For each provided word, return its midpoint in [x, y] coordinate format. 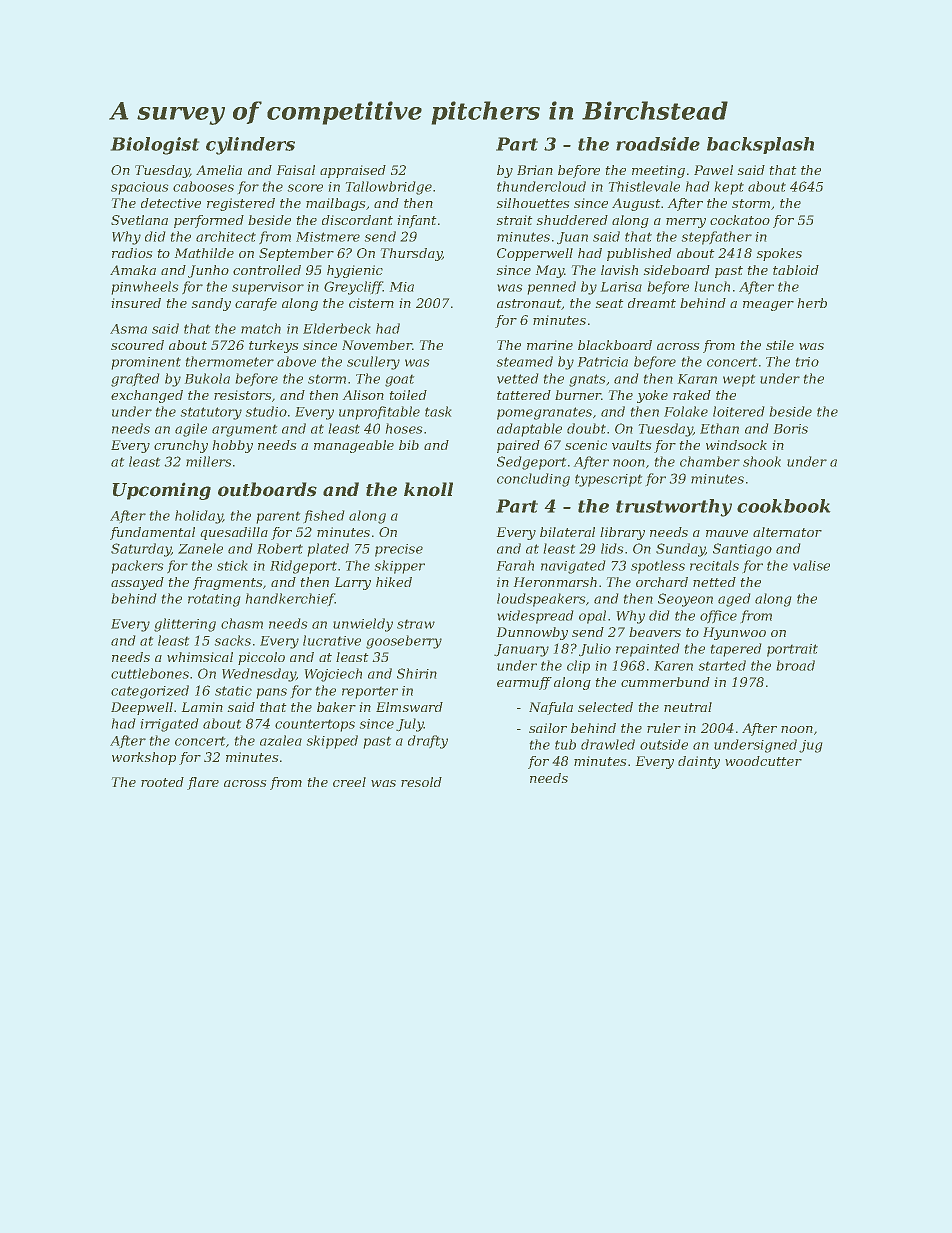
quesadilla [234, 533]
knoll [428, 489]
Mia [401, 287]
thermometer [229, 361]
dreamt [652, 303]
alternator [787, 532]
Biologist [155, 146]
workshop [144, 758]
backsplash [760, 145]
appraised [353, 171]
